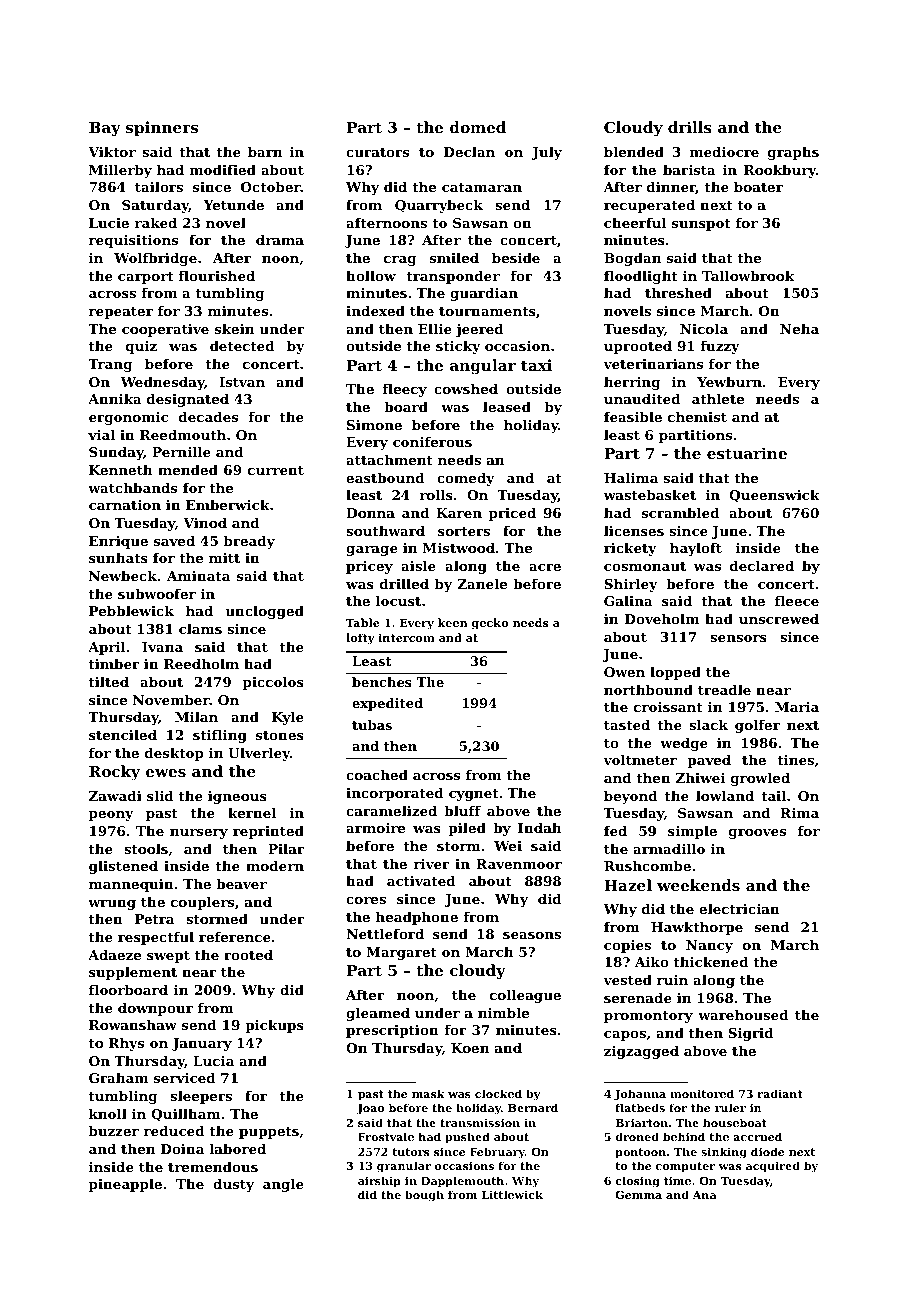 This screenshot has height=1316, width=908. Describe the element at coordinates (162, 128) in the screenshot. I see `spinners` at that location.
